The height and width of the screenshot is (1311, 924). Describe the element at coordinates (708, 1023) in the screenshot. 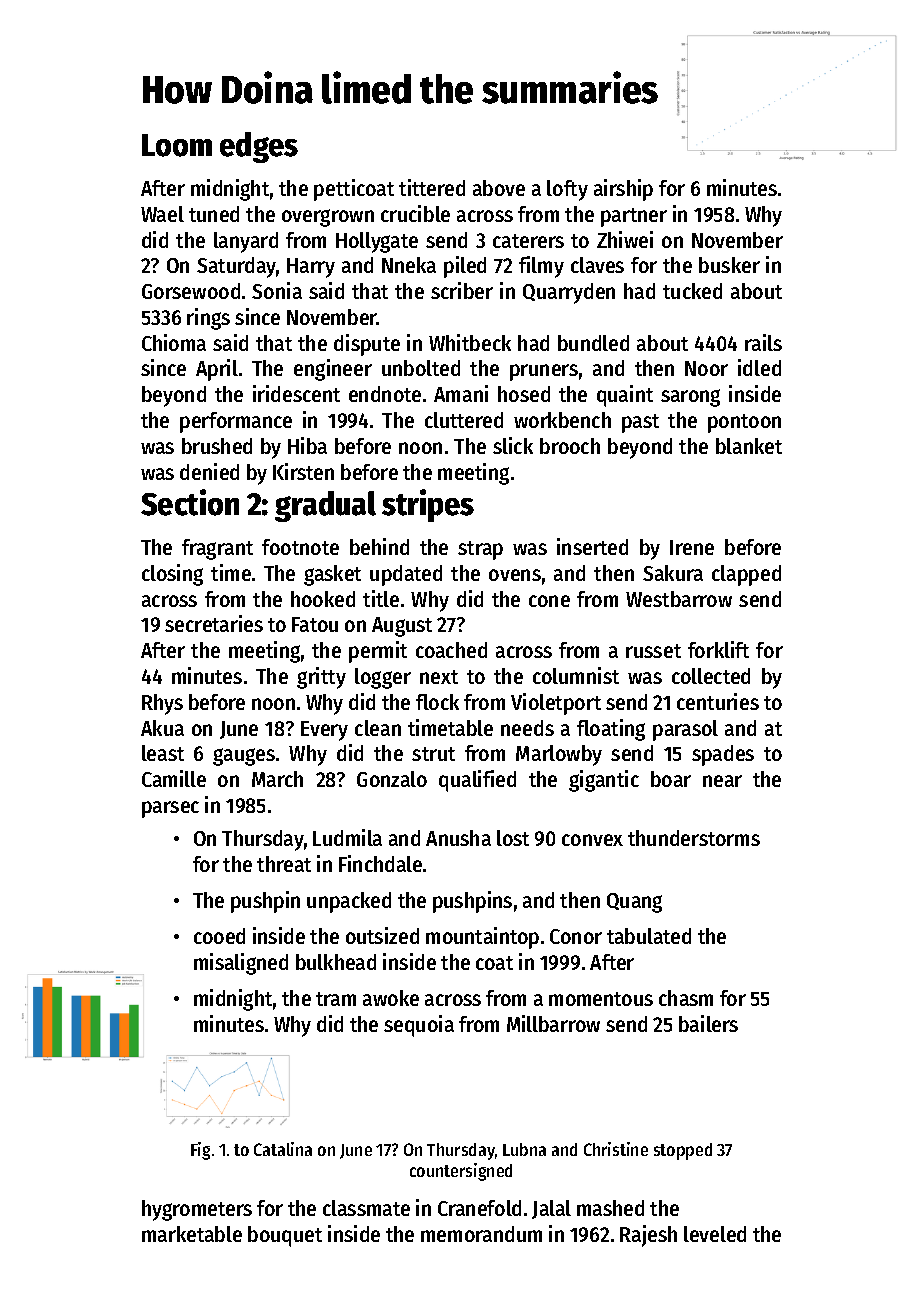

I see `bailers` at that location.
